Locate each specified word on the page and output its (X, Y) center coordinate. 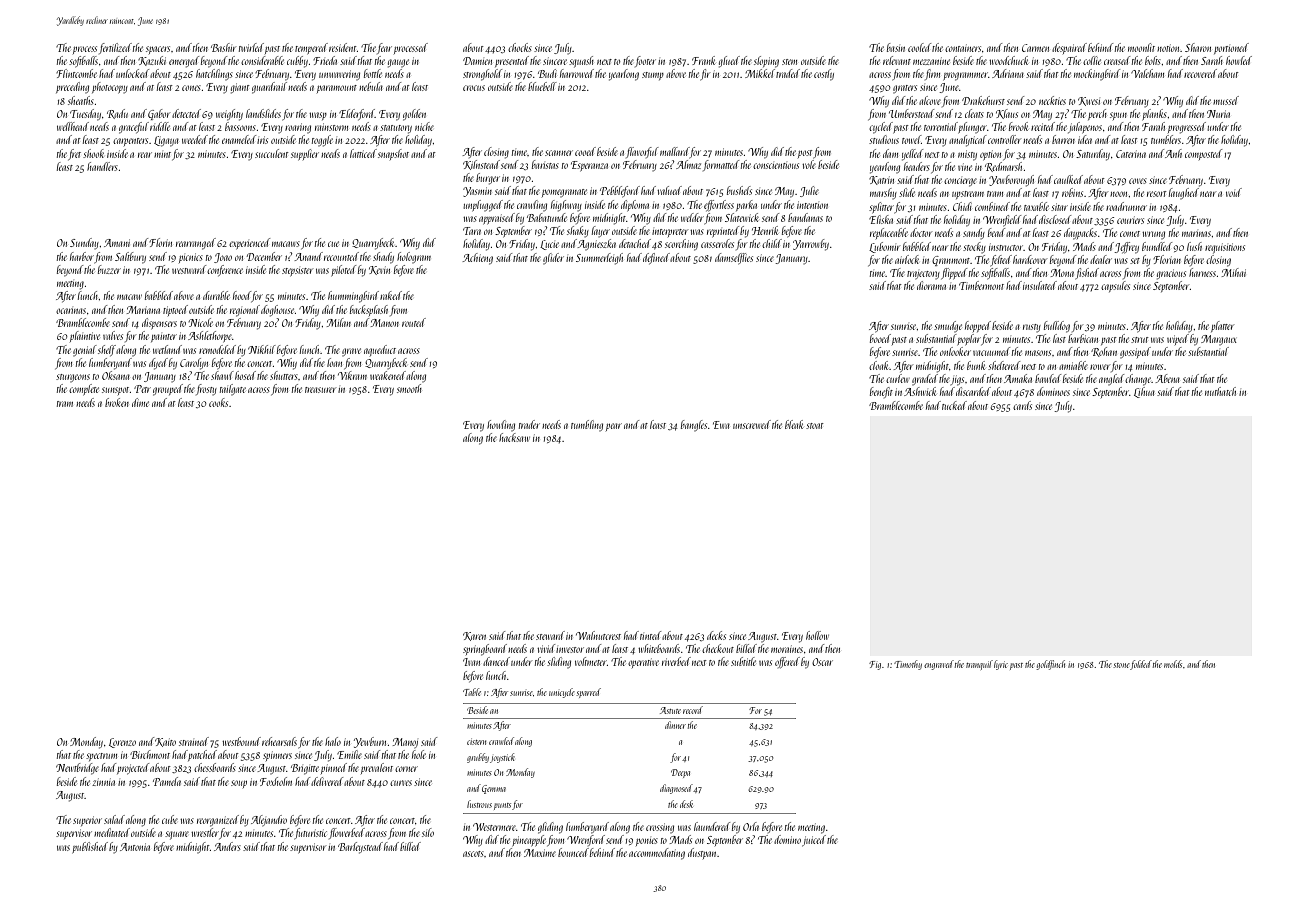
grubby (478, 758)
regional (245, 311)
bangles (694, 425)
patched (202, 755)
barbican (1083, 338)
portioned (1231, 48)
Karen (474, 636)
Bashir (223, 47)
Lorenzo (122, 743)
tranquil (979, 665)
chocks (520, 47)
